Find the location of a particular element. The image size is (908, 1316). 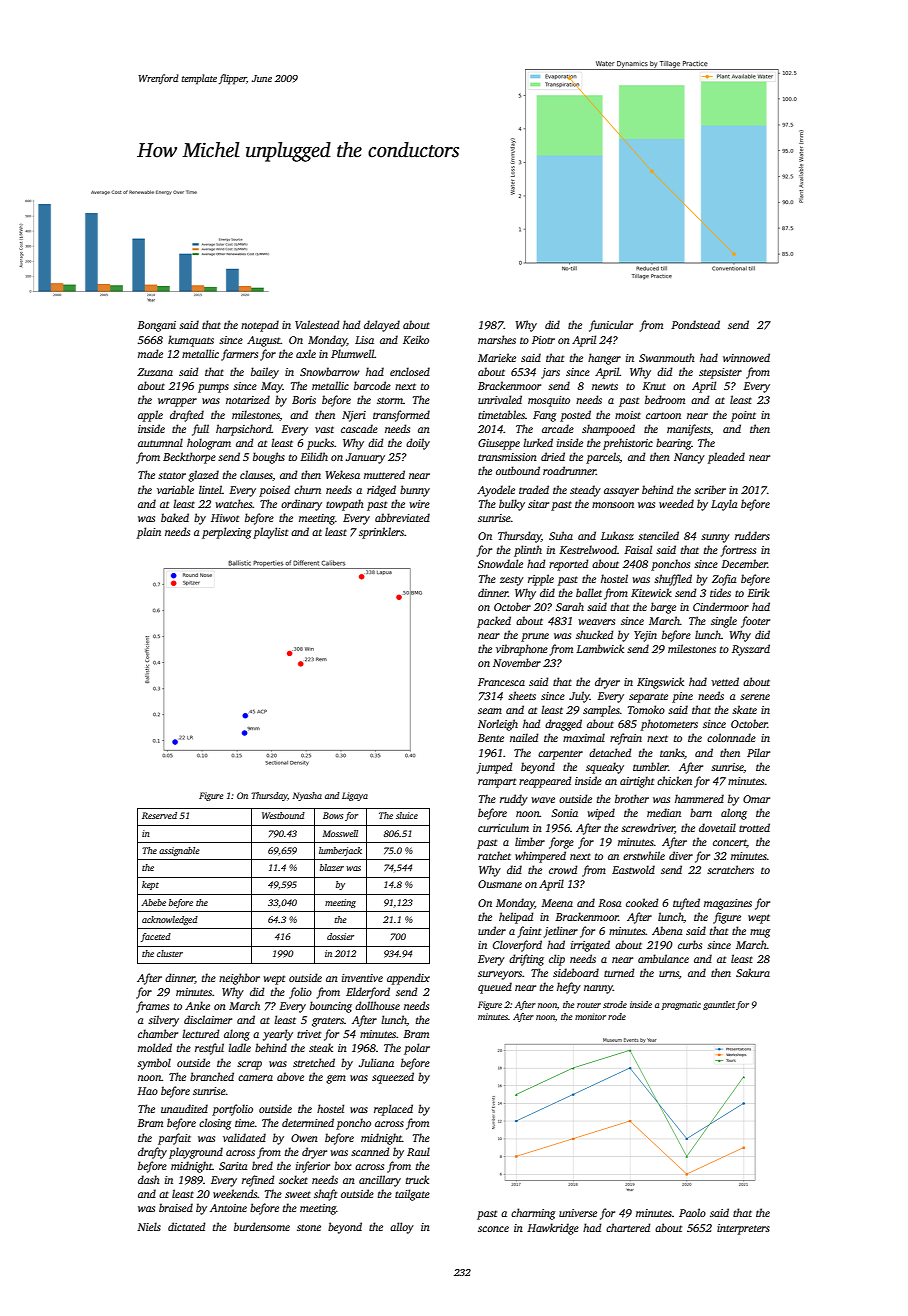

notarized is located at coordinates (248, 399).
